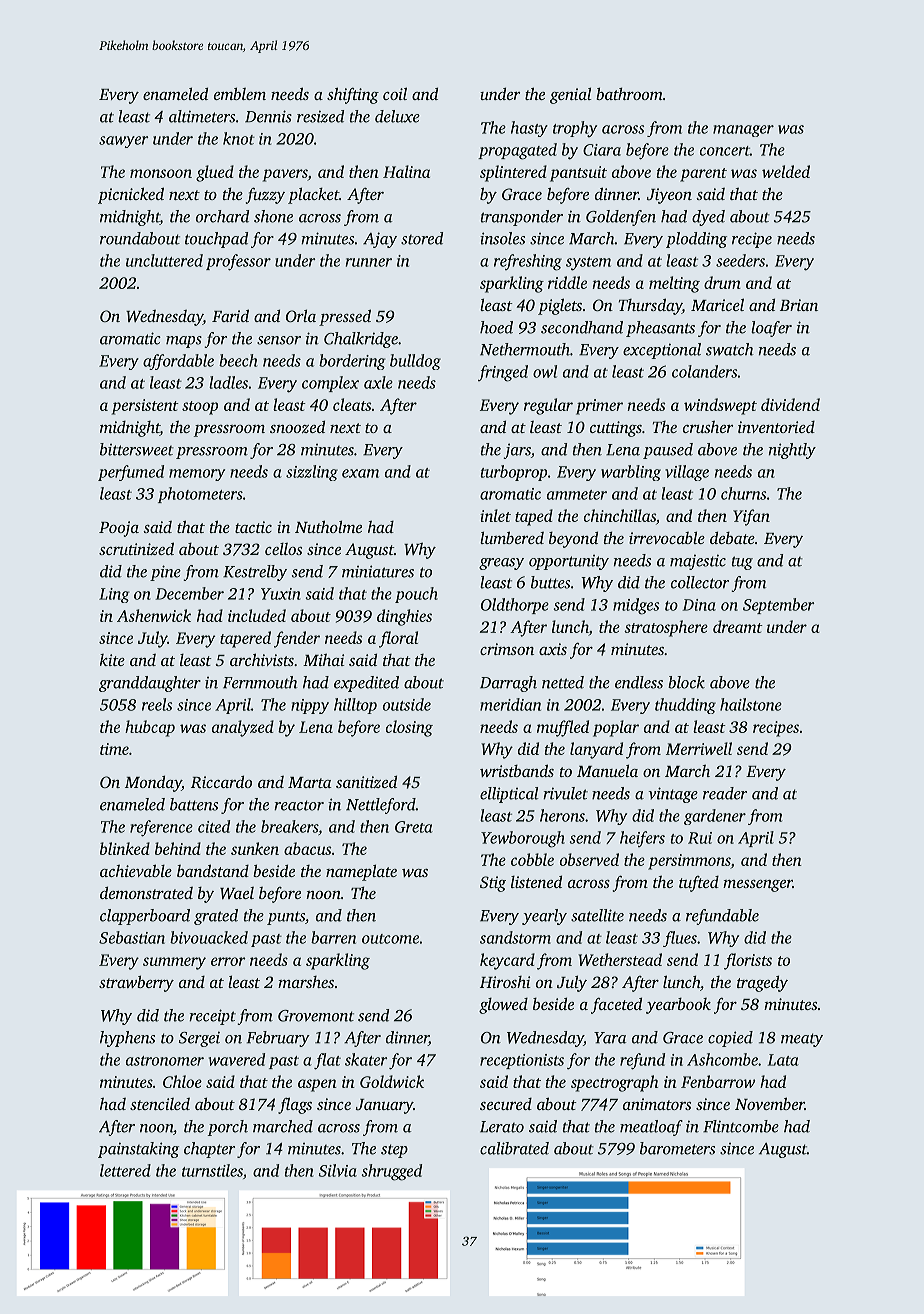  I want to click on reader, so click(725, 793).
